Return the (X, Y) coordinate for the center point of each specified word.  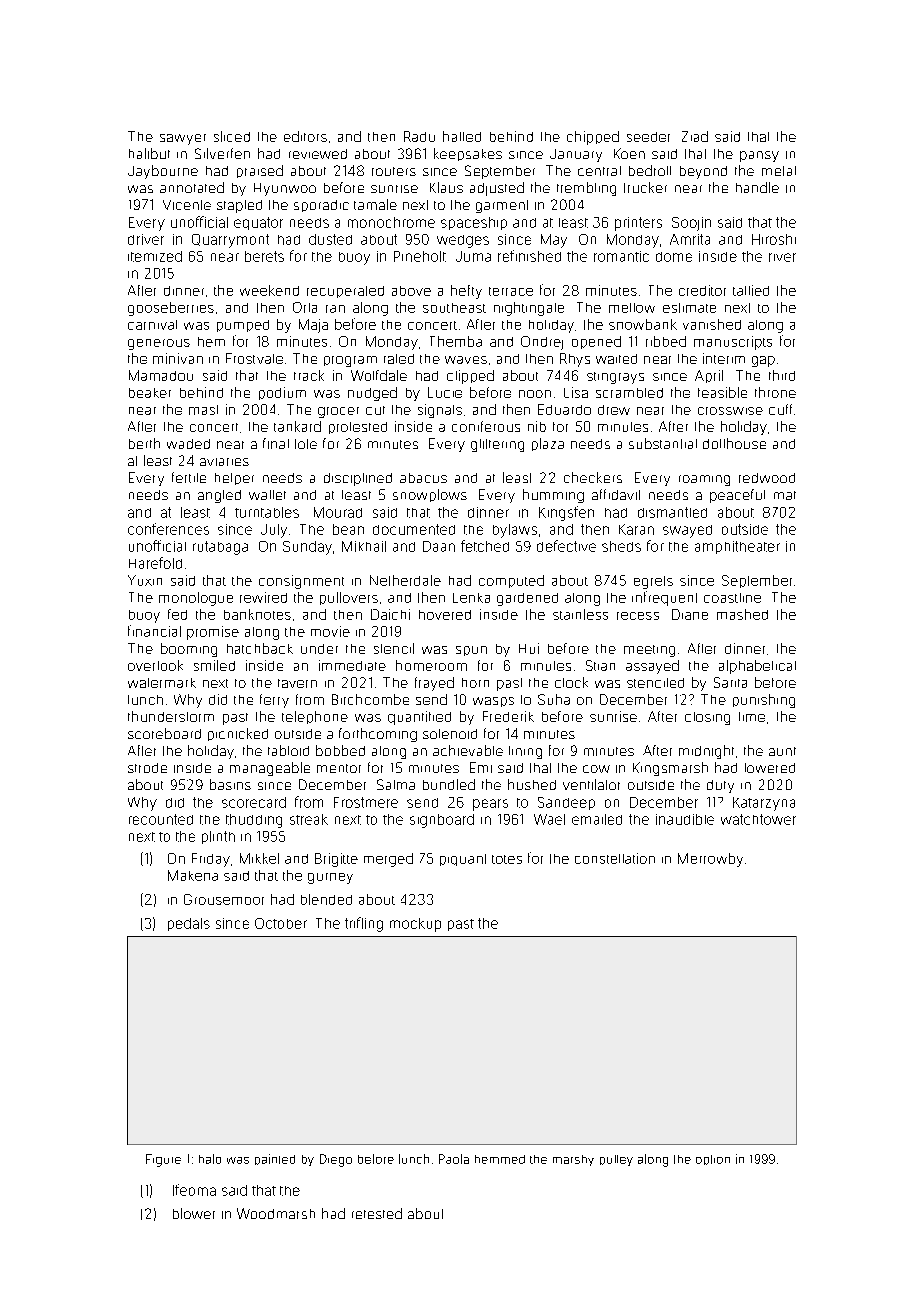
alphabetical (757, 667)
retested (377, 1213)
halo (210, 1159)
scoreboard (164, 733)
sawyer (183, 139)
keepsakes (468, 154)
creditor (702, 290)
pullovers (349, 598)
